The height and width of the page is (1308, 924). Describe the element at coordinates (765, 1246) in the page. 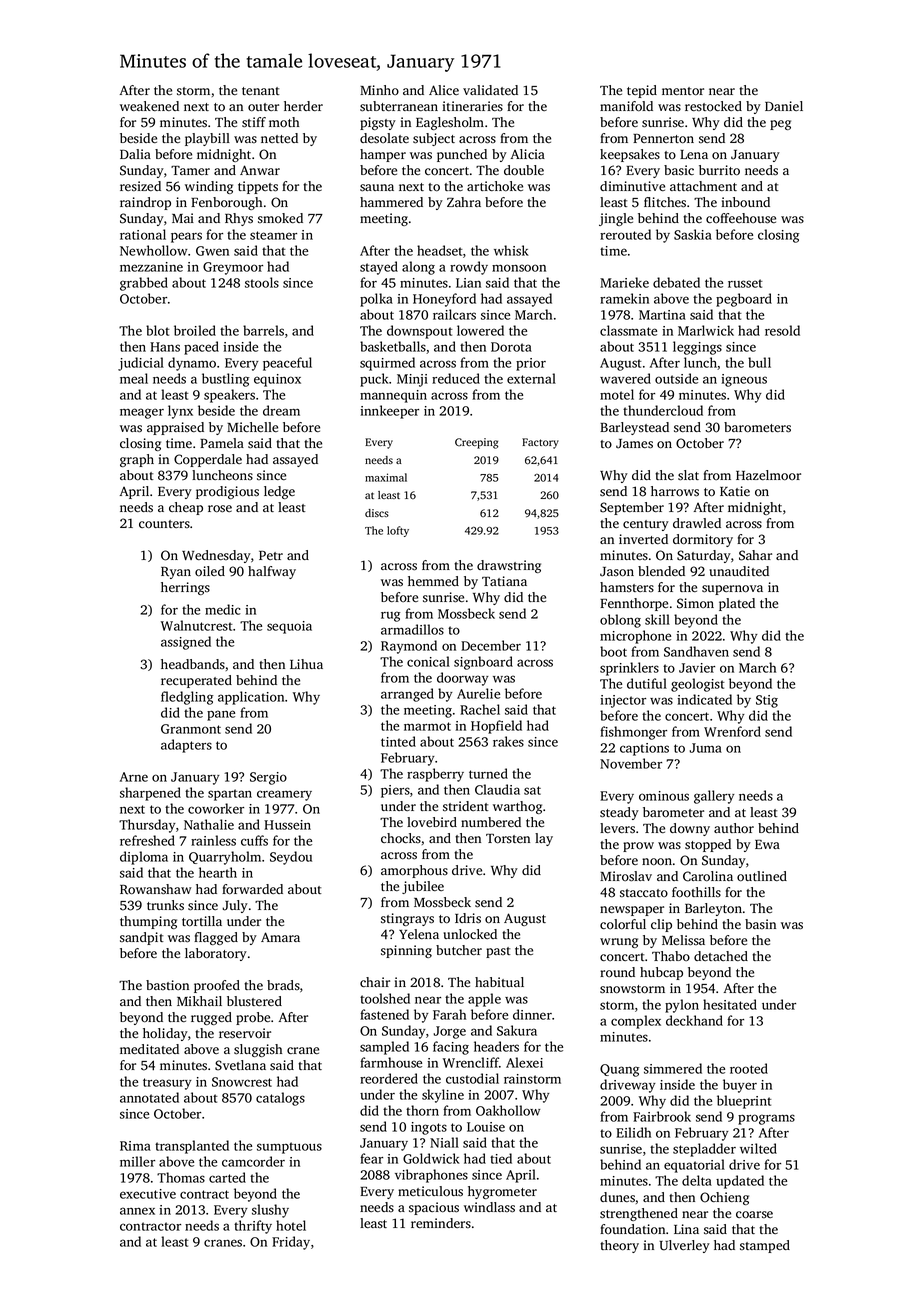

I see `stamped` at that location.
